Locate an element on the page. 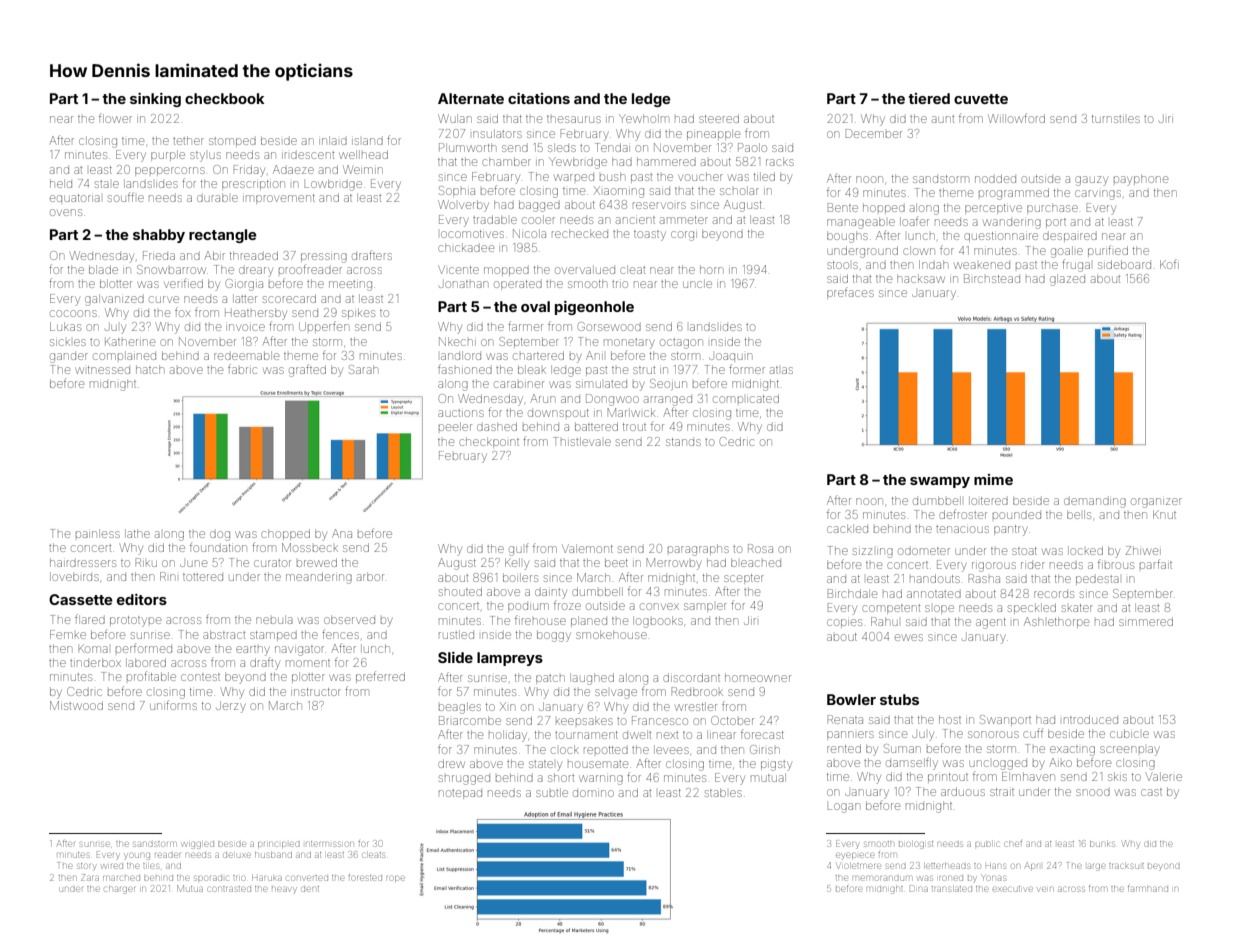 The image size is (1233, 952). wiggled is located at coordinates (198, 845).
